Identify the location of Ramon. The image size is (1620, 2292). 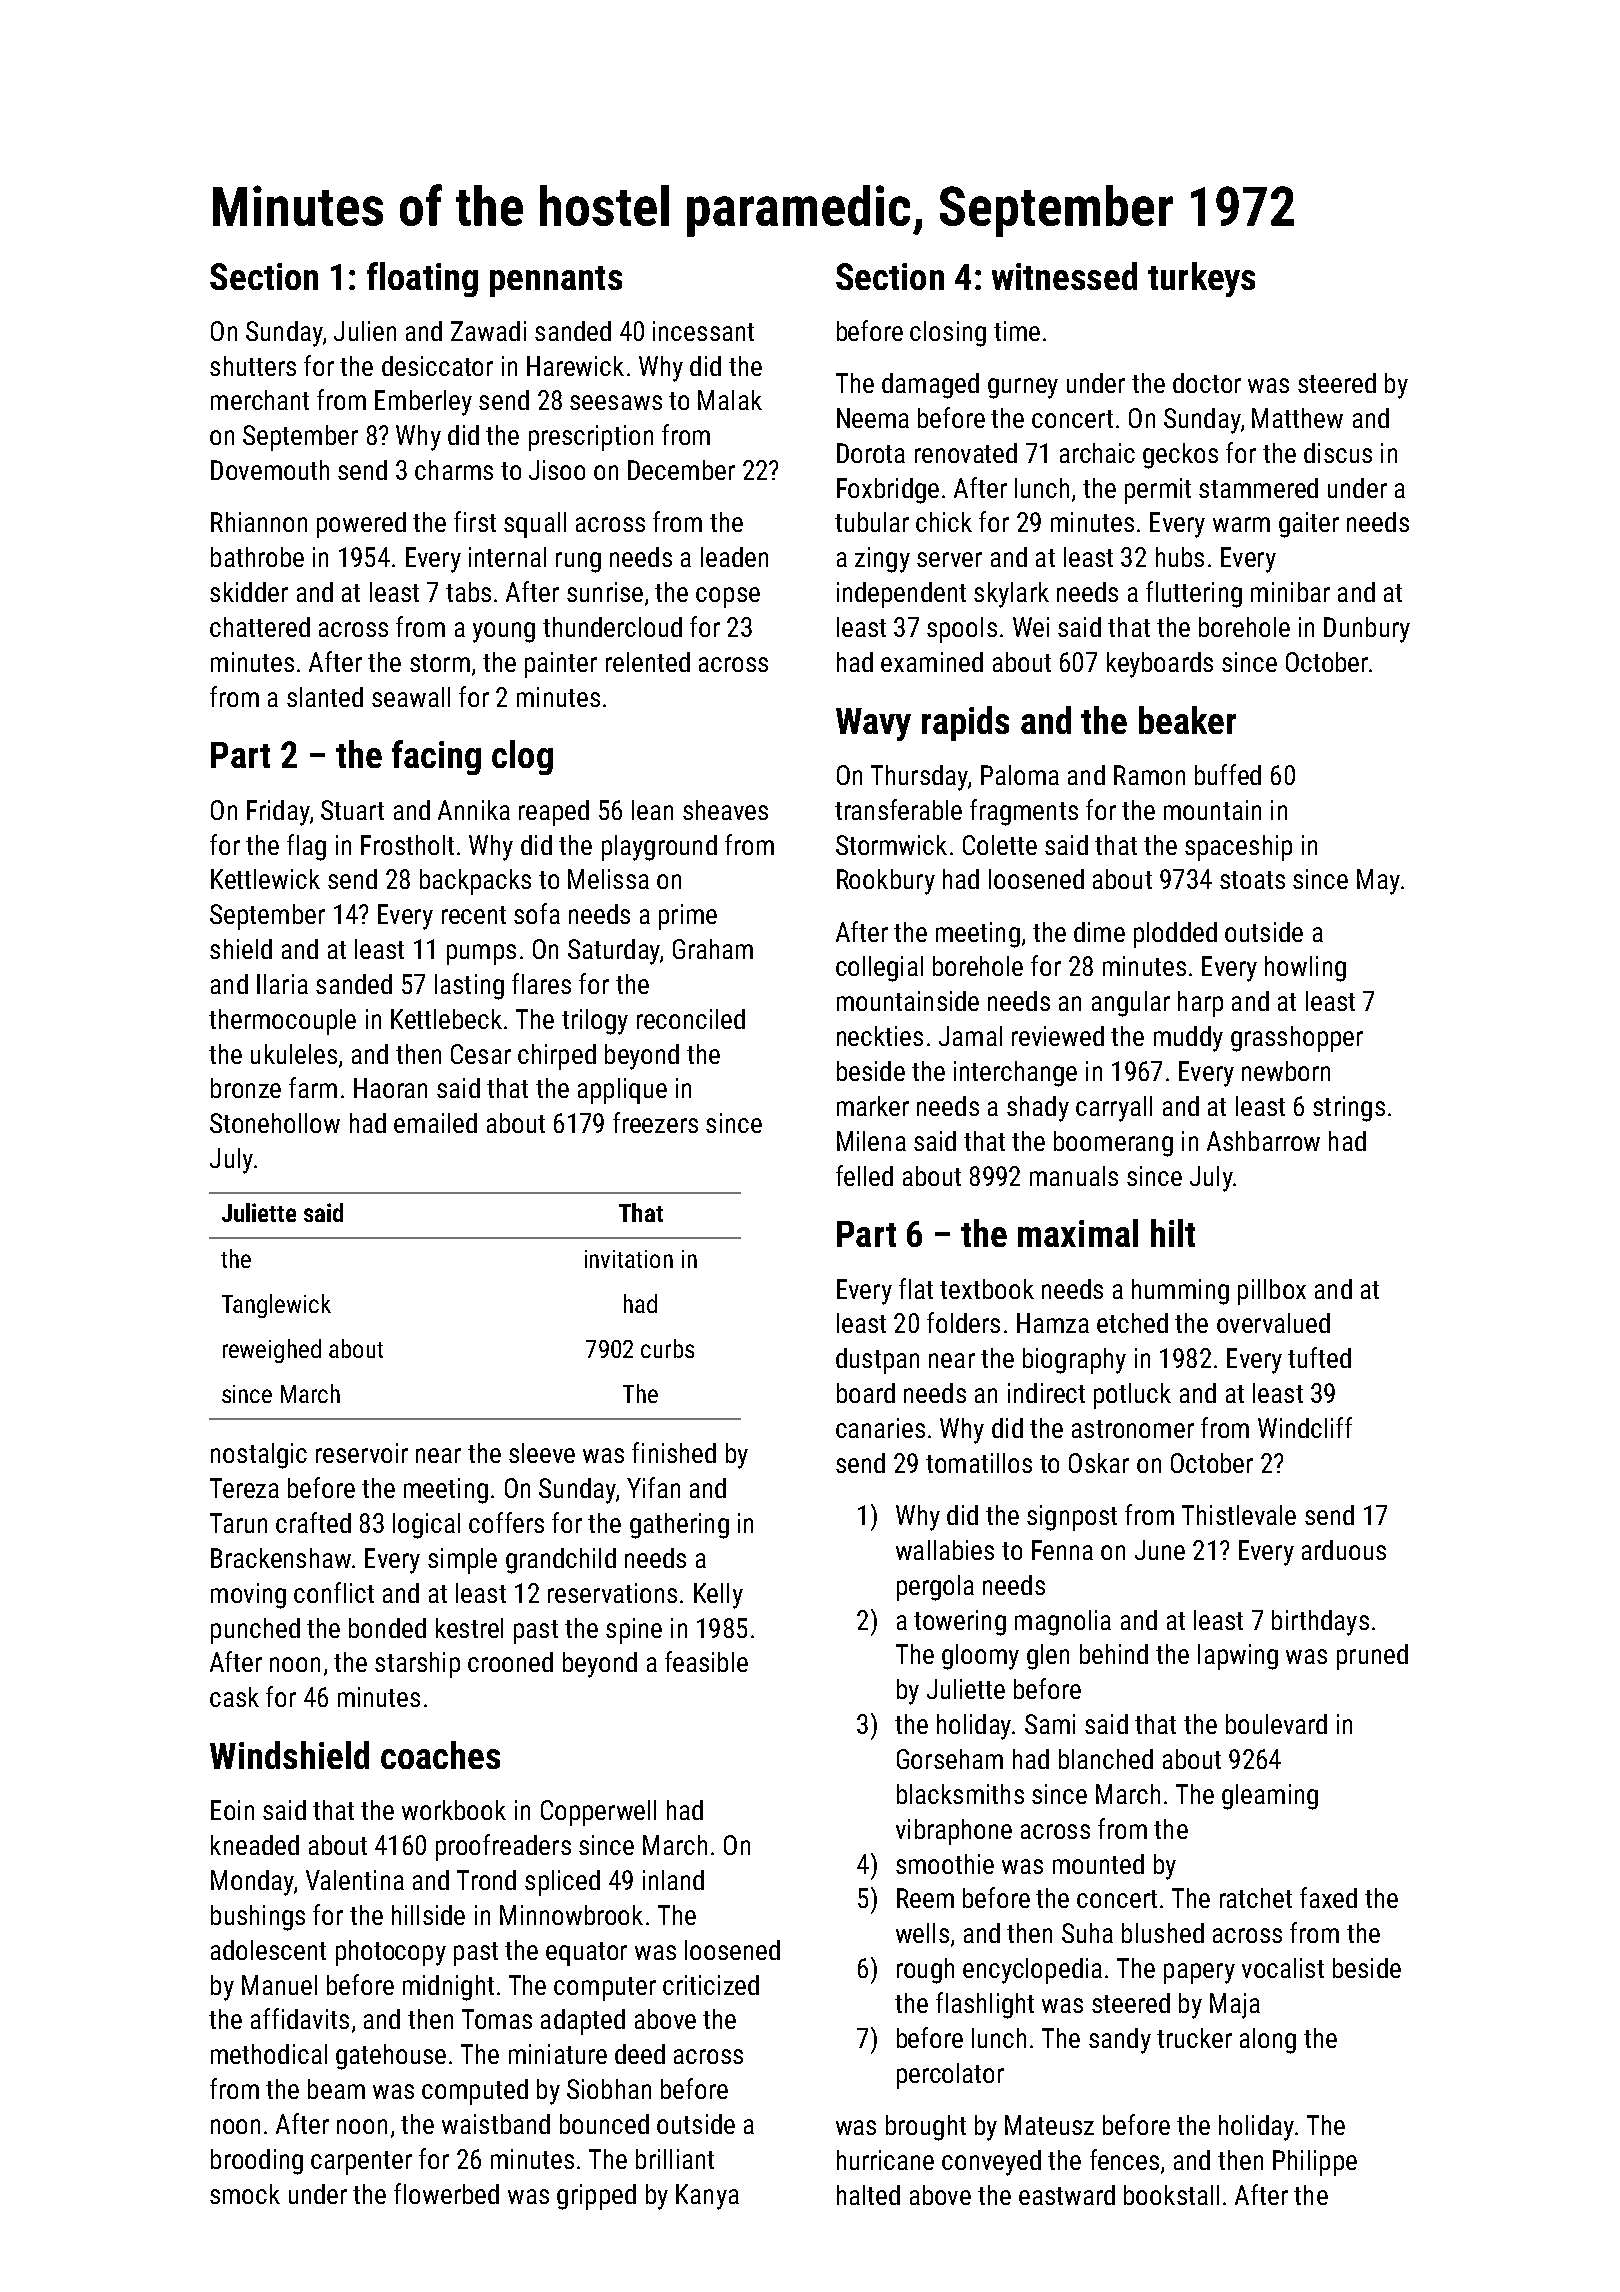
(1149, 775).
